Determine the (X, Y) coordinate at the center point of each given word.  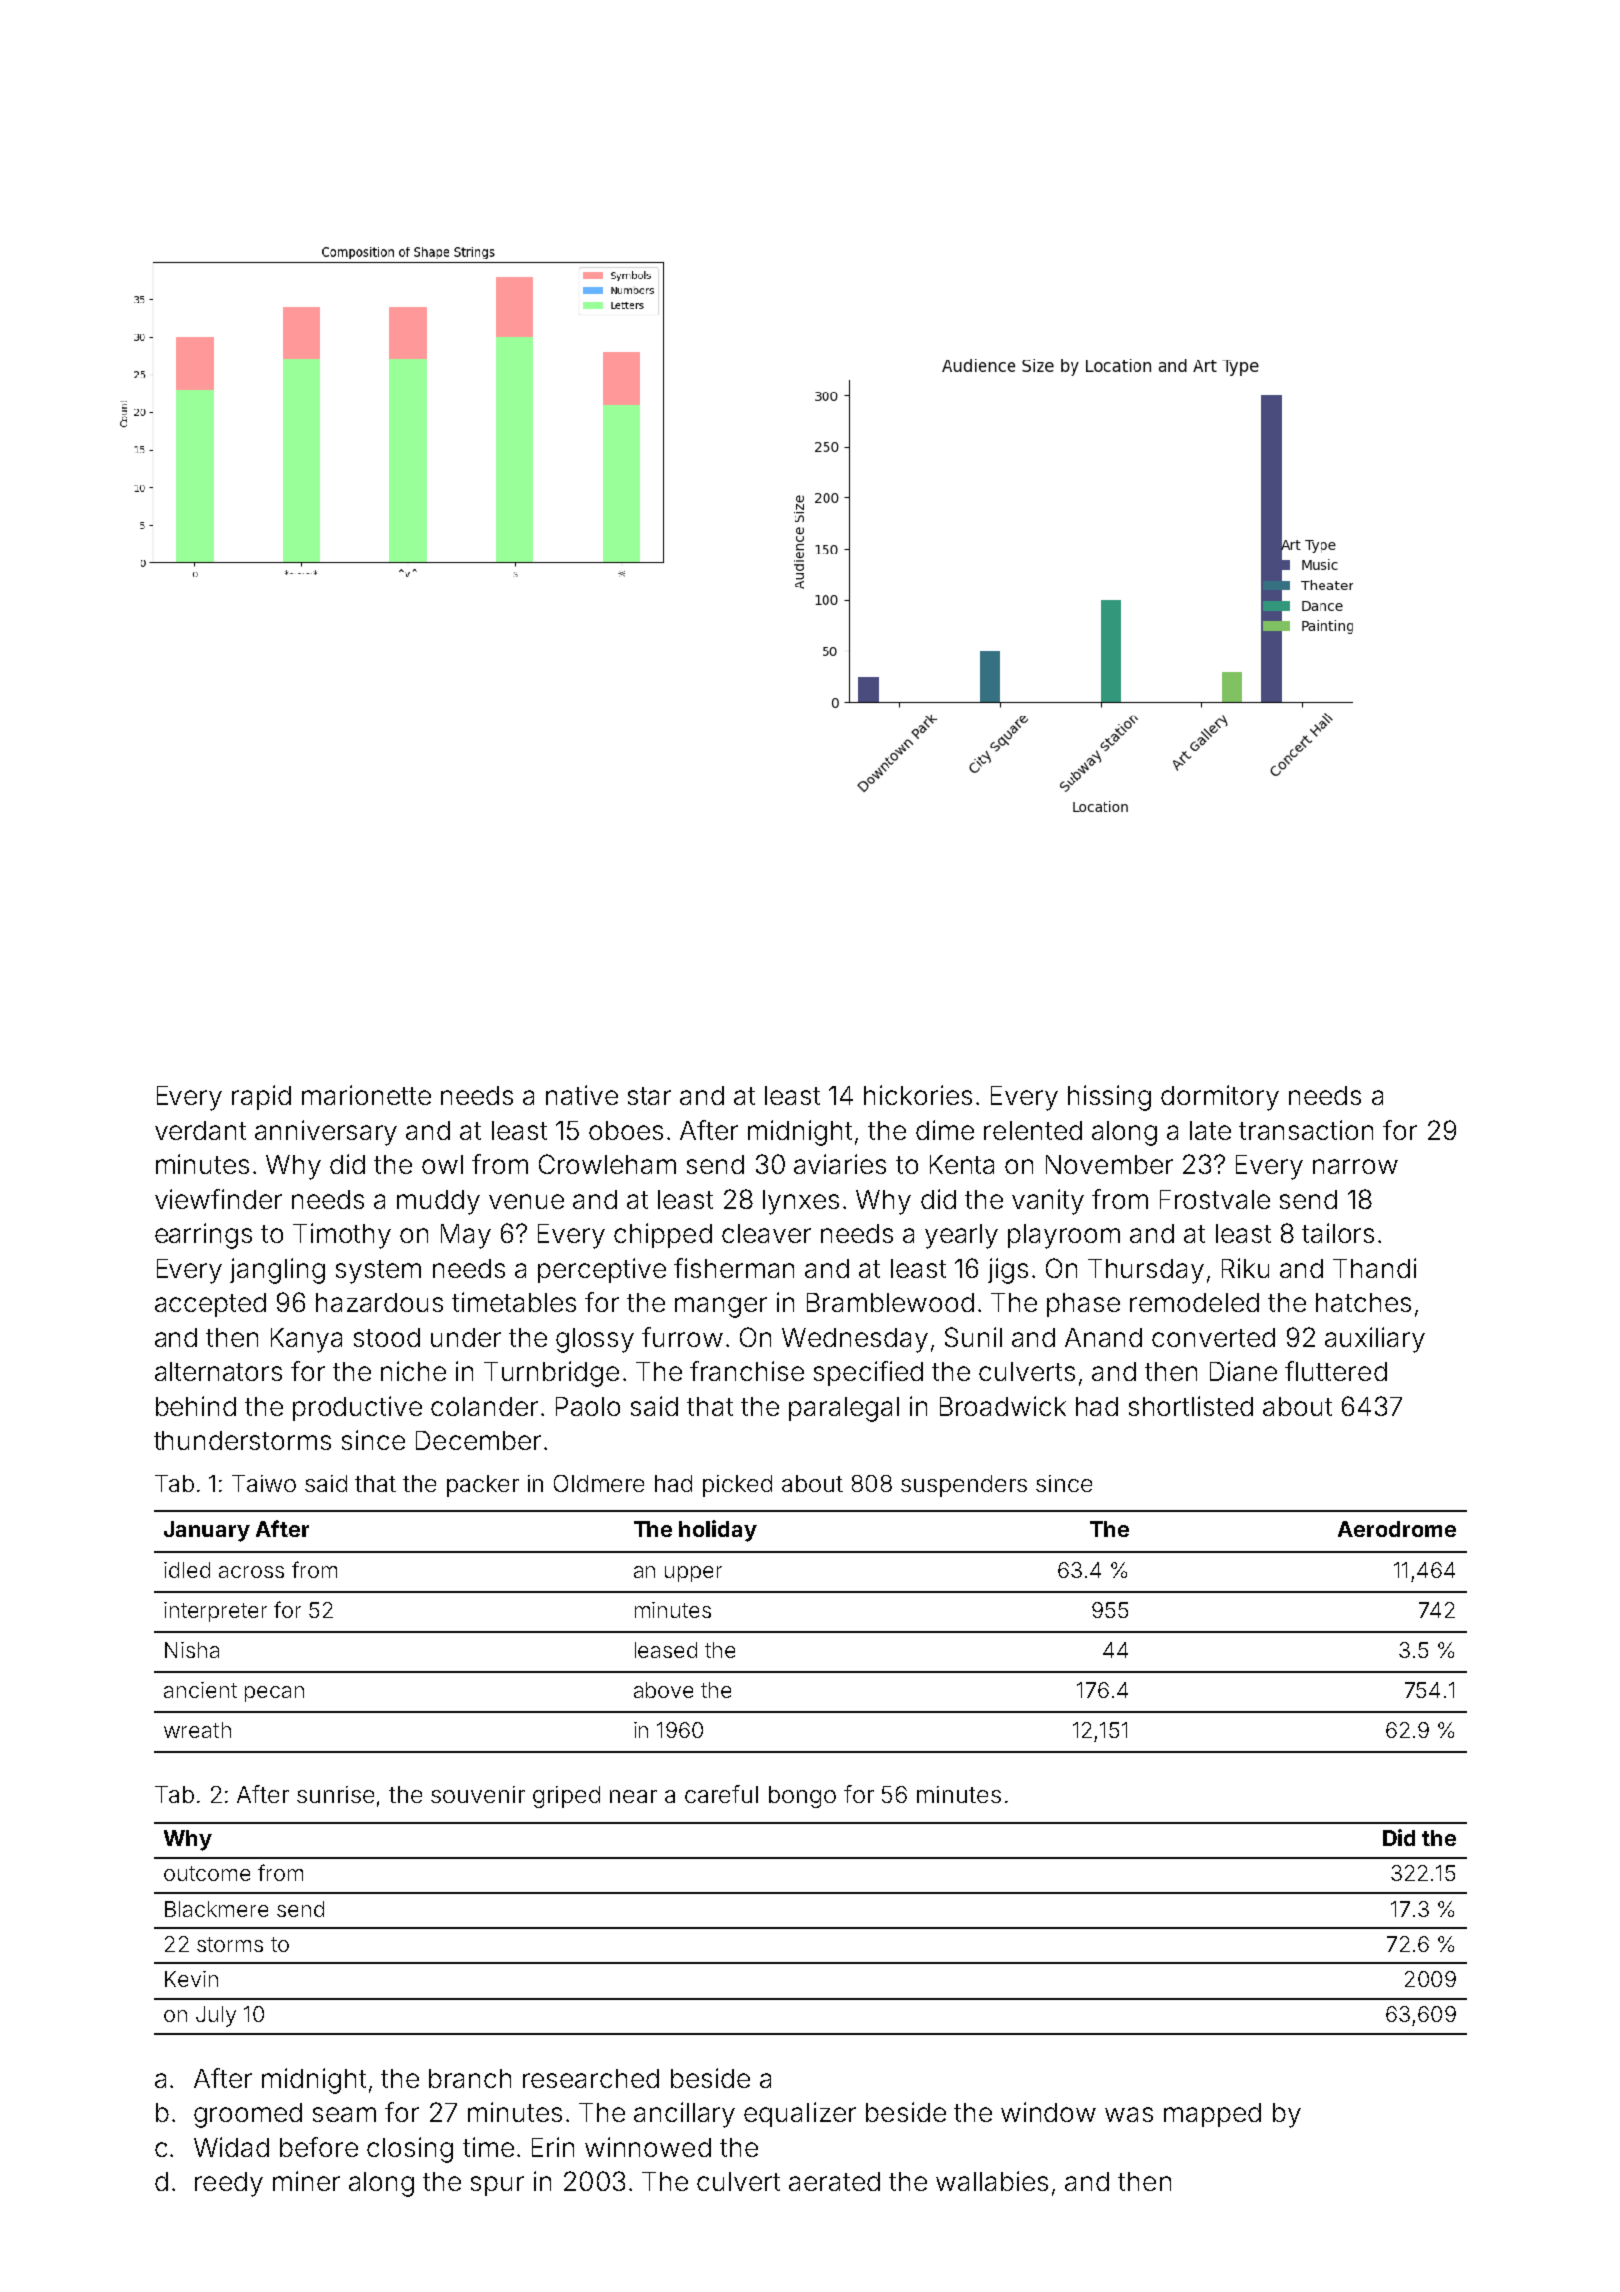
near (633, 1796)
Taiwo (264, 1483)
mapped (1212, 2115)
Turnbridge (551, 1374)
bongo (802, 1797)
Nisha (192, 1650)
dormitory (1220, 1098)
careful (721, 1794)
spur (497, 2186)
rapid (261, 1097)
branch (470, 2078)
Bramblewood (890, 1302)
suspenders (964, 1486)
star (649, 1096)
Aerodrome (1397, 1529)
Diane (1243, 1371)
